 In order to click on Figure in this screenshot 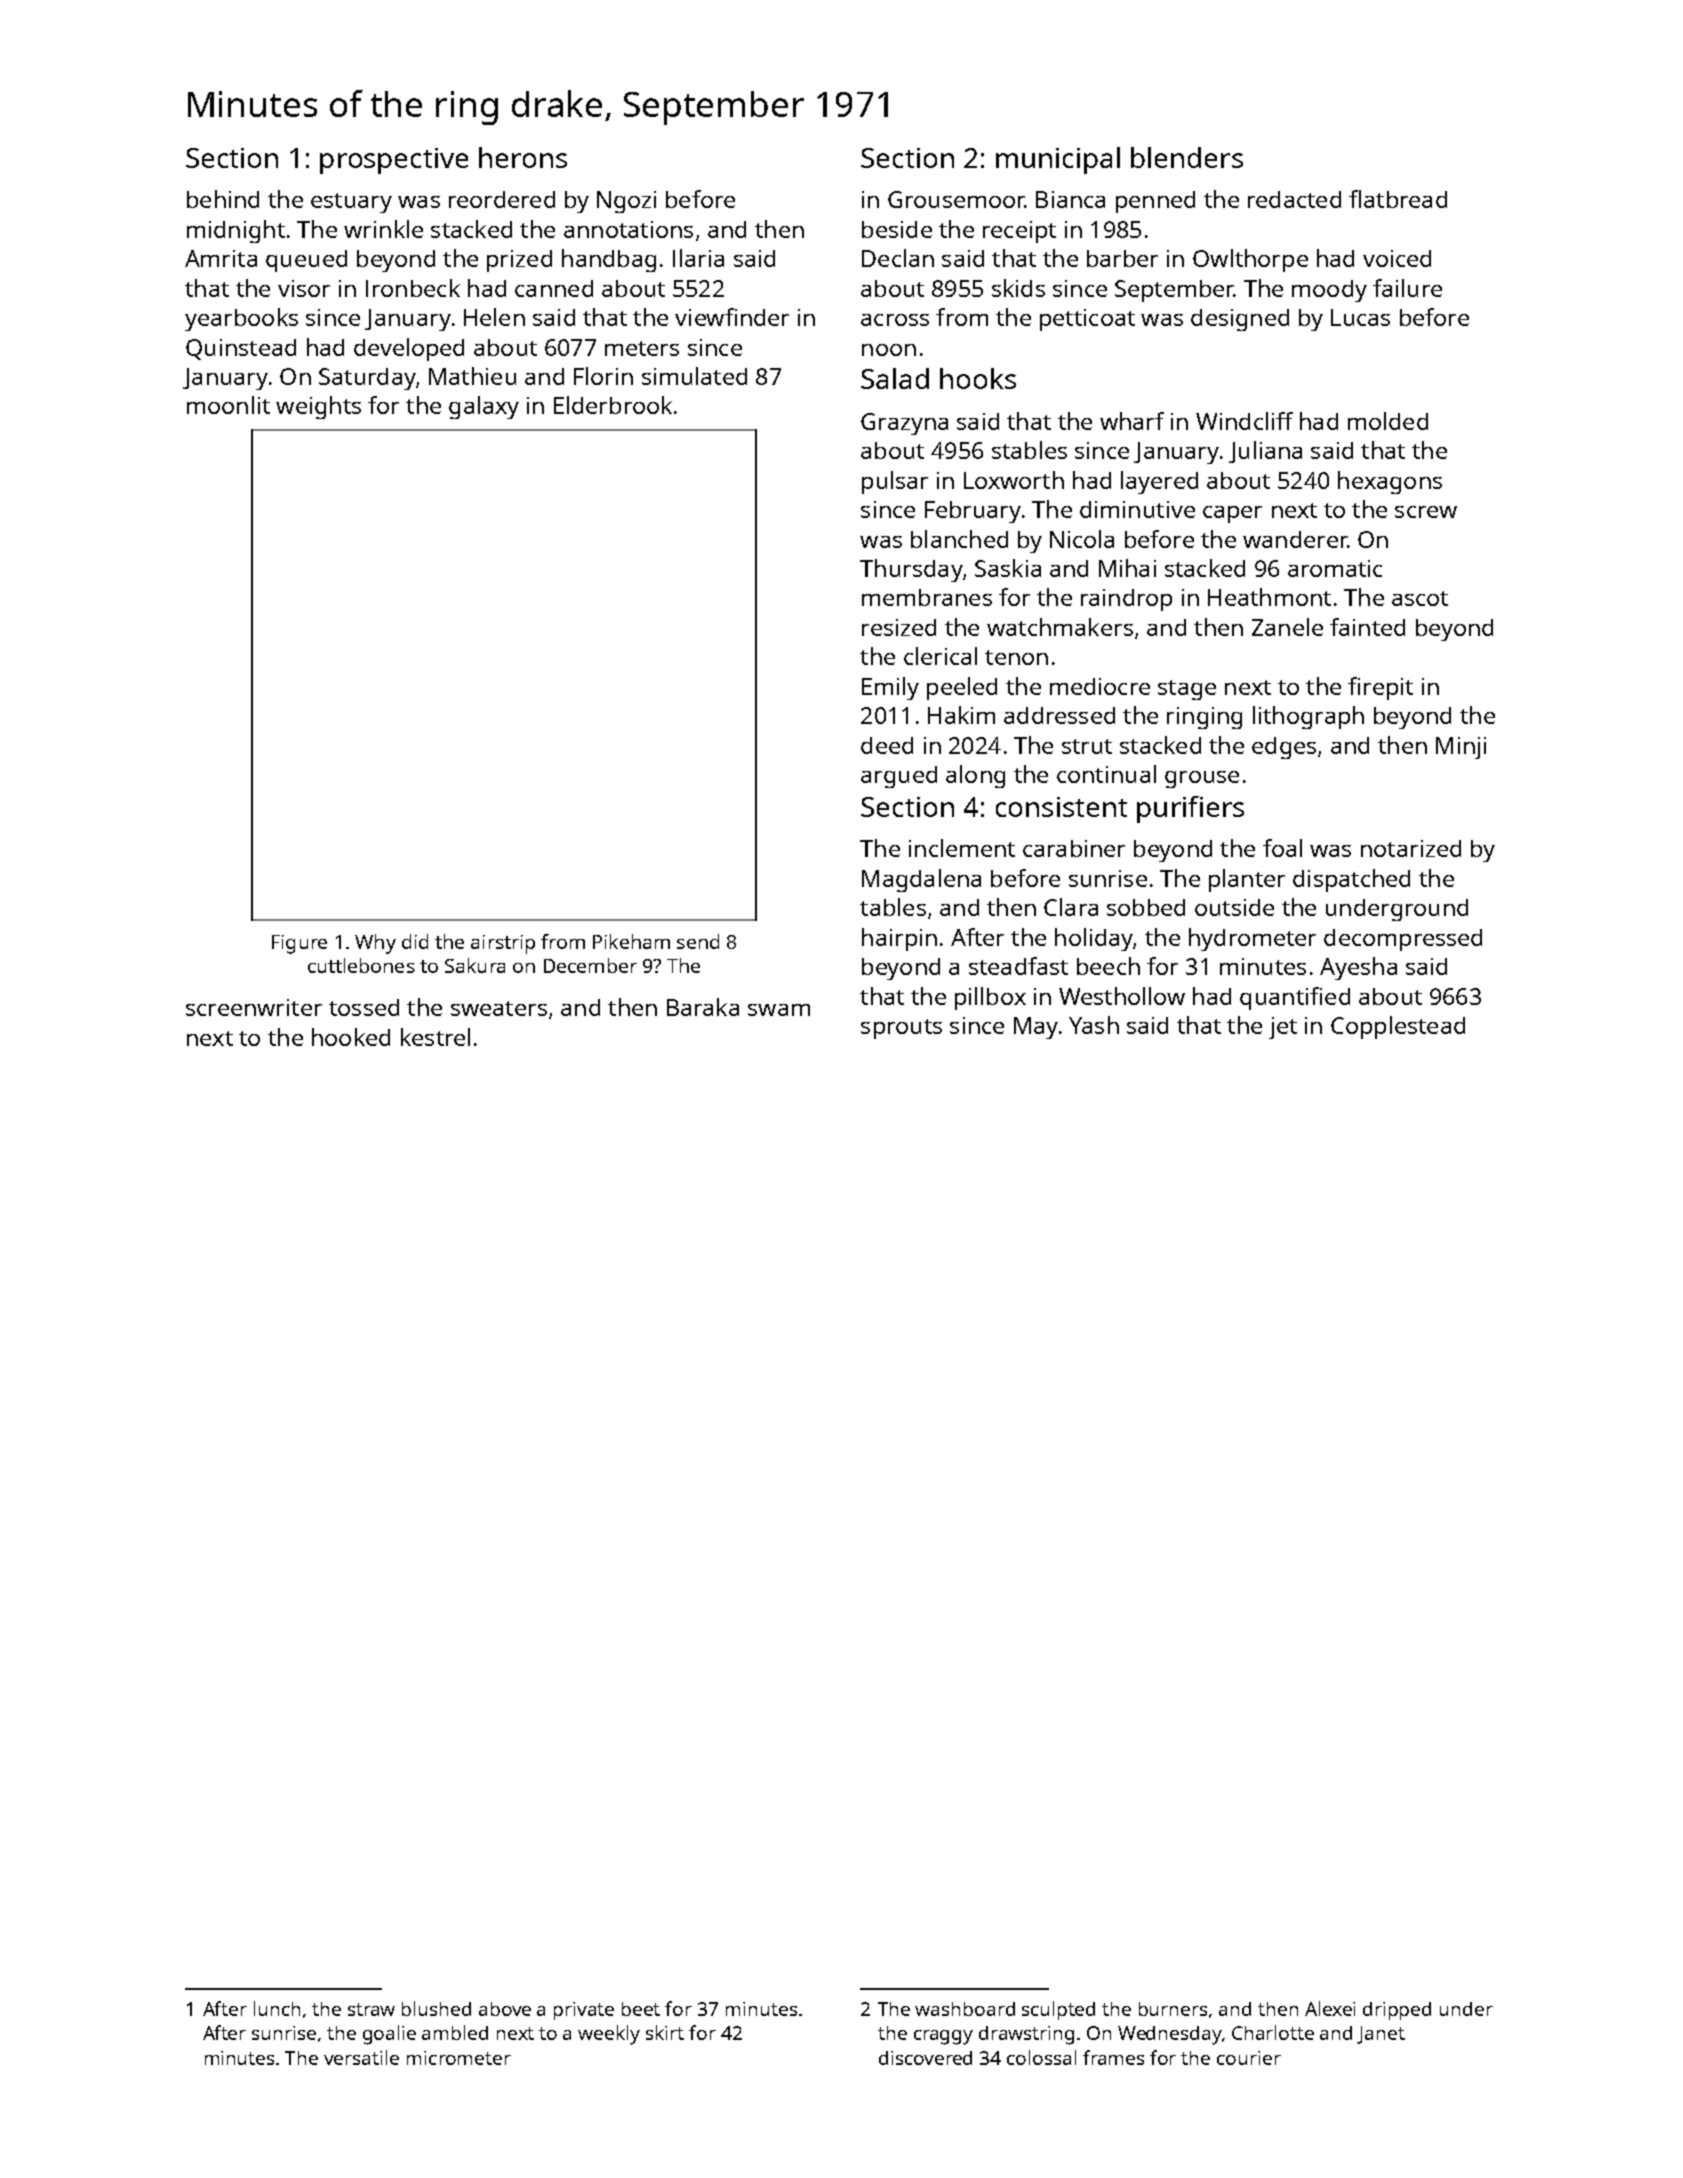, I will do `click(299, 944)`.
